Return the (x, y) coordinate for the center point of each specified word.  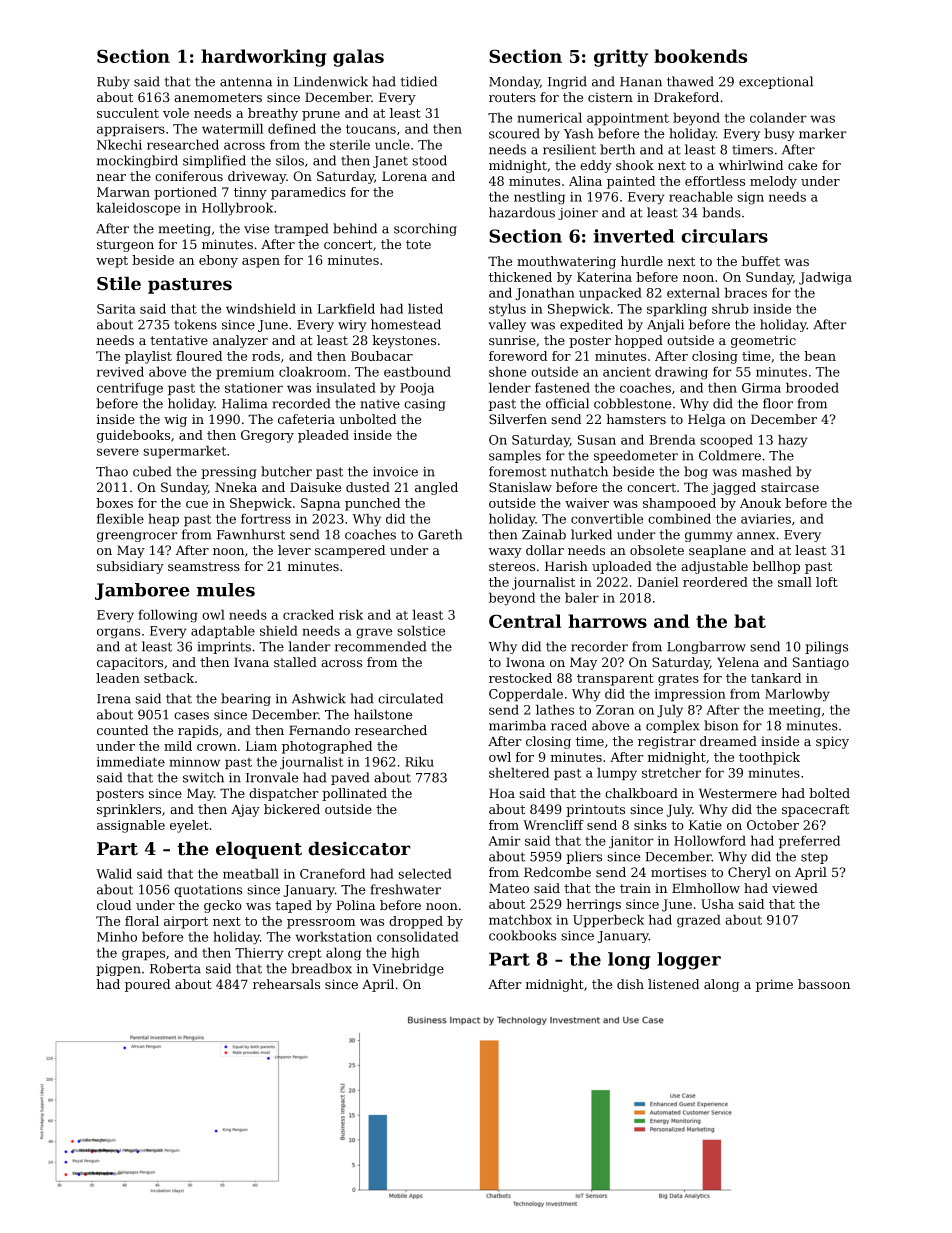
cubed (152, 471)
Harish (566, 566)
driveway (257, 177)
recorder (599, 646)
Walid (114, 873)
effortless (715, 181)
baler (582, 597)
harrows (607, 621)
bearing (246, 699)
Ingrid (567, 82)
